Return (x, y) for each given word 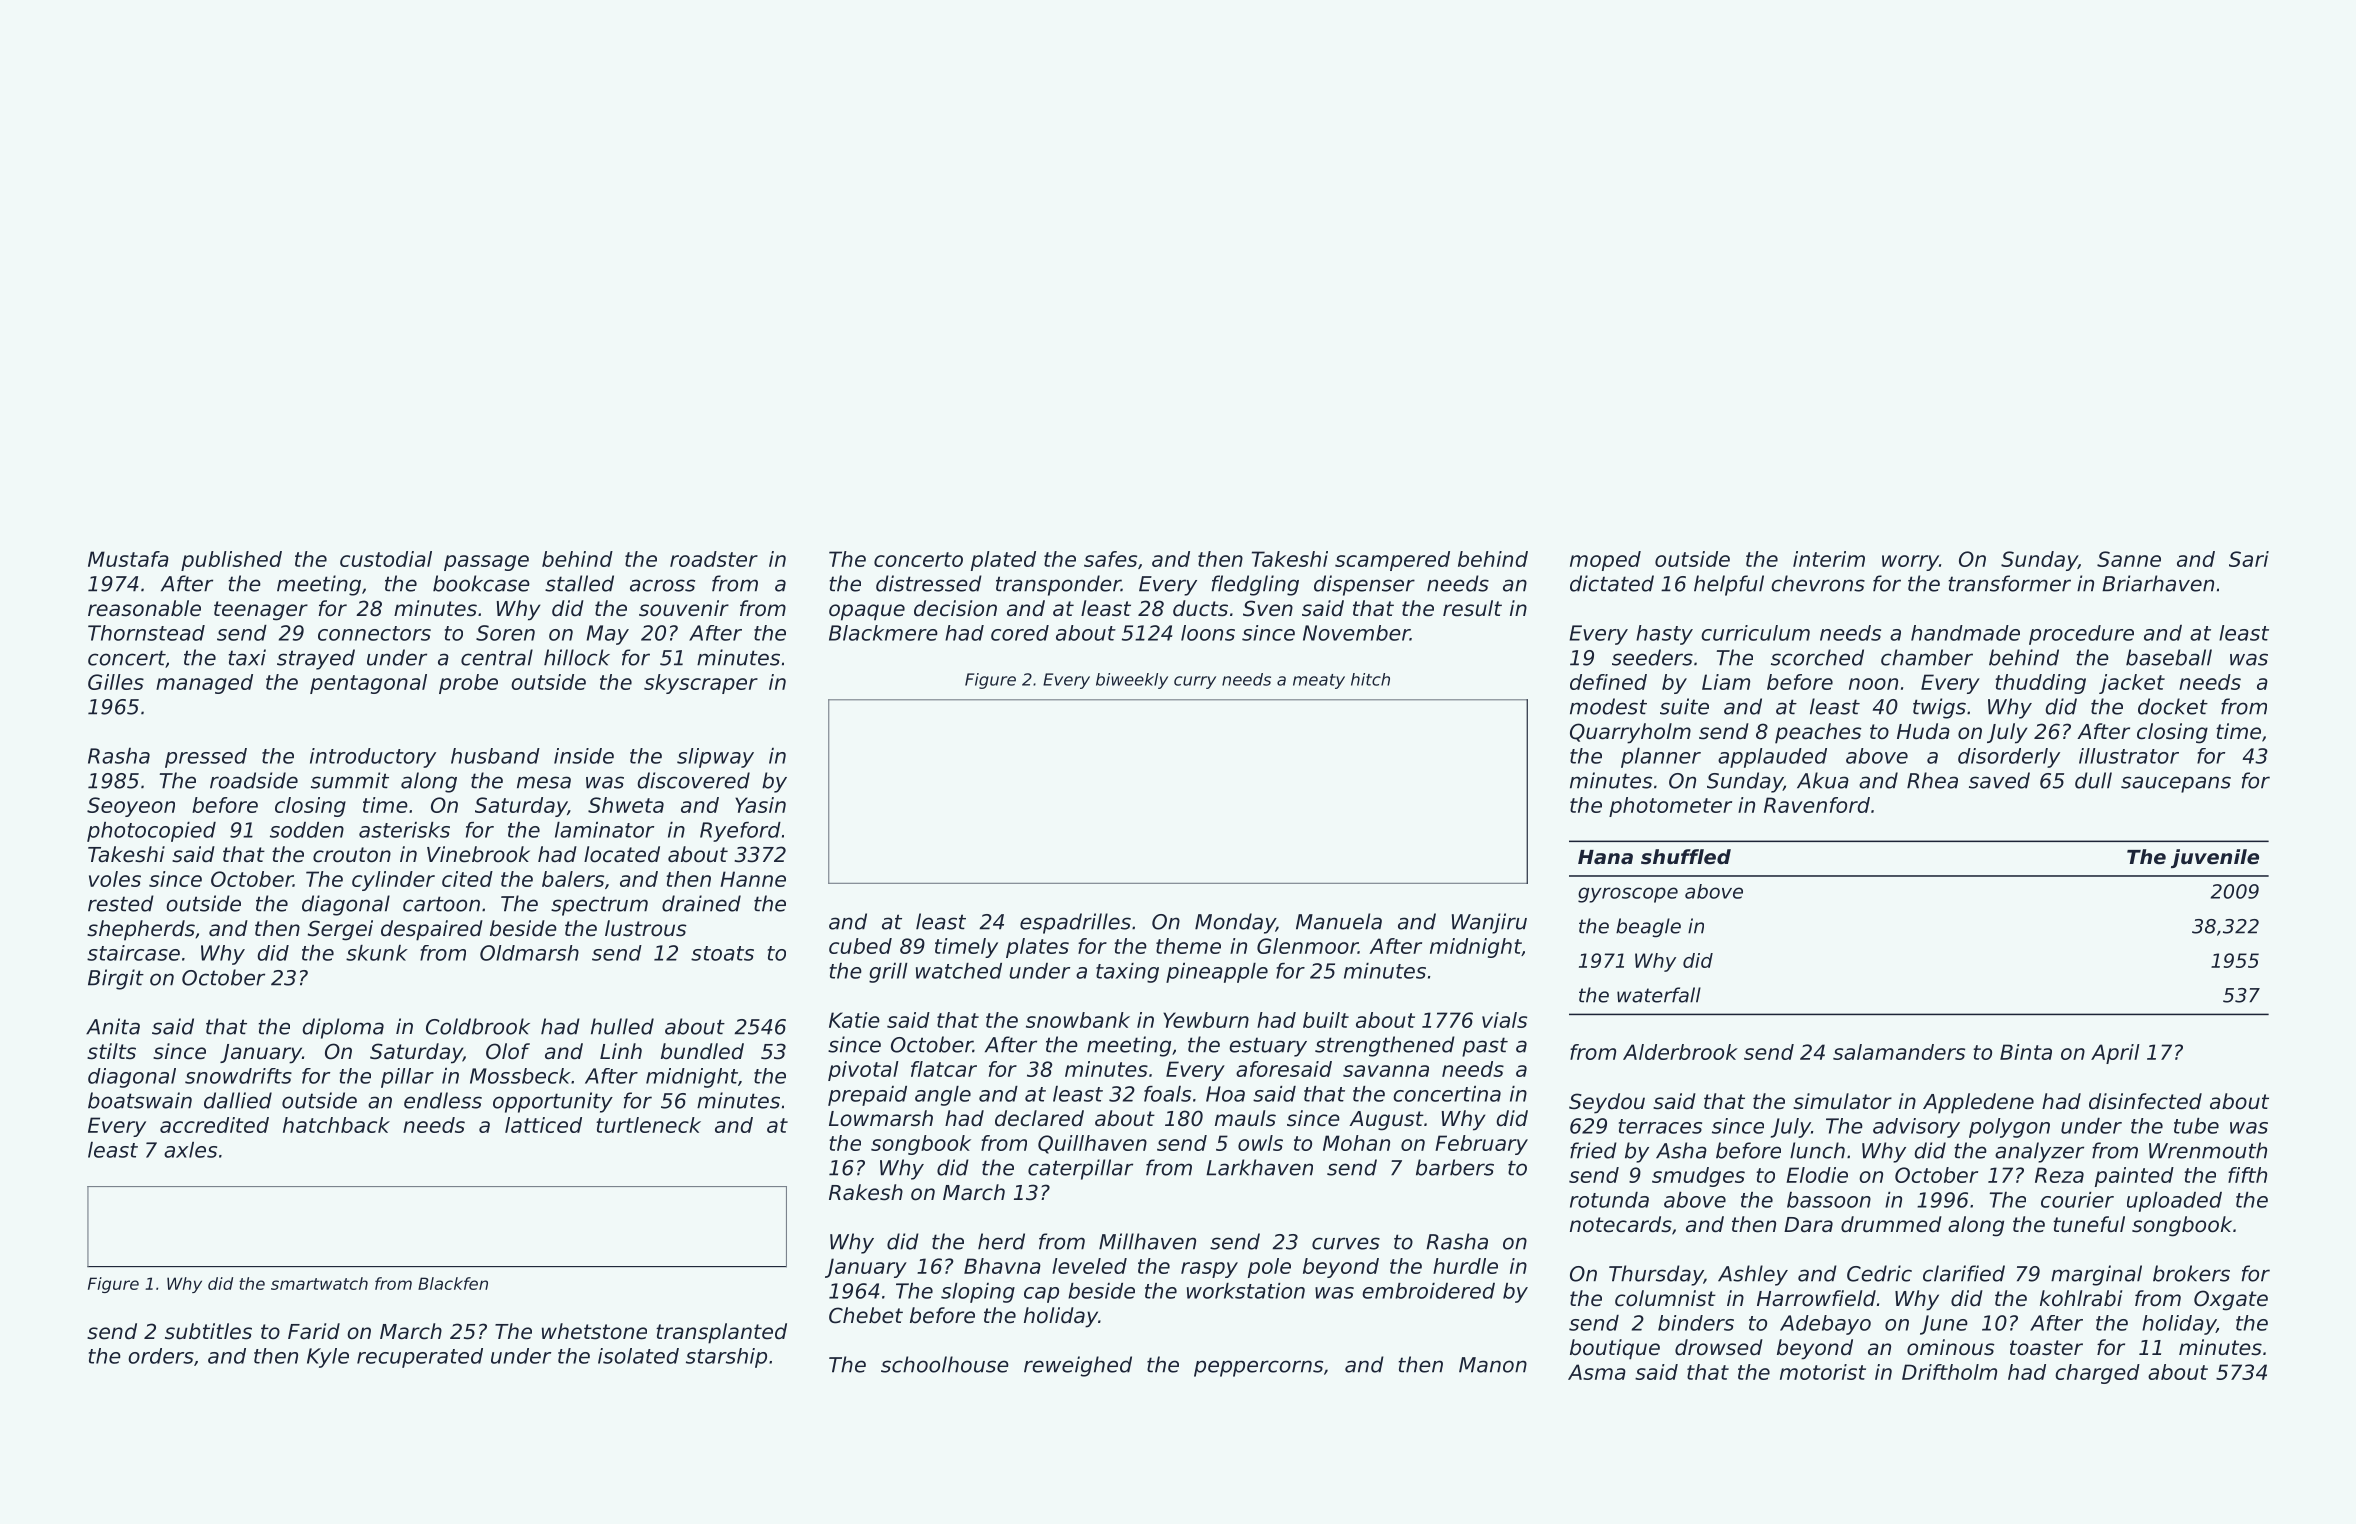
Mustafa (128, 559)
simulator (1842, 1101)
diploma (343, 1028)
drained (701, 903)
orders (161, 1356)
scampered (1392, 561)
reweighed (1078, 1366)
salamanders (1899, 1052)
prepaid (867, 1096)
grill (888, 973)
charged (2097, 1374)
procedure (2081, 635)
